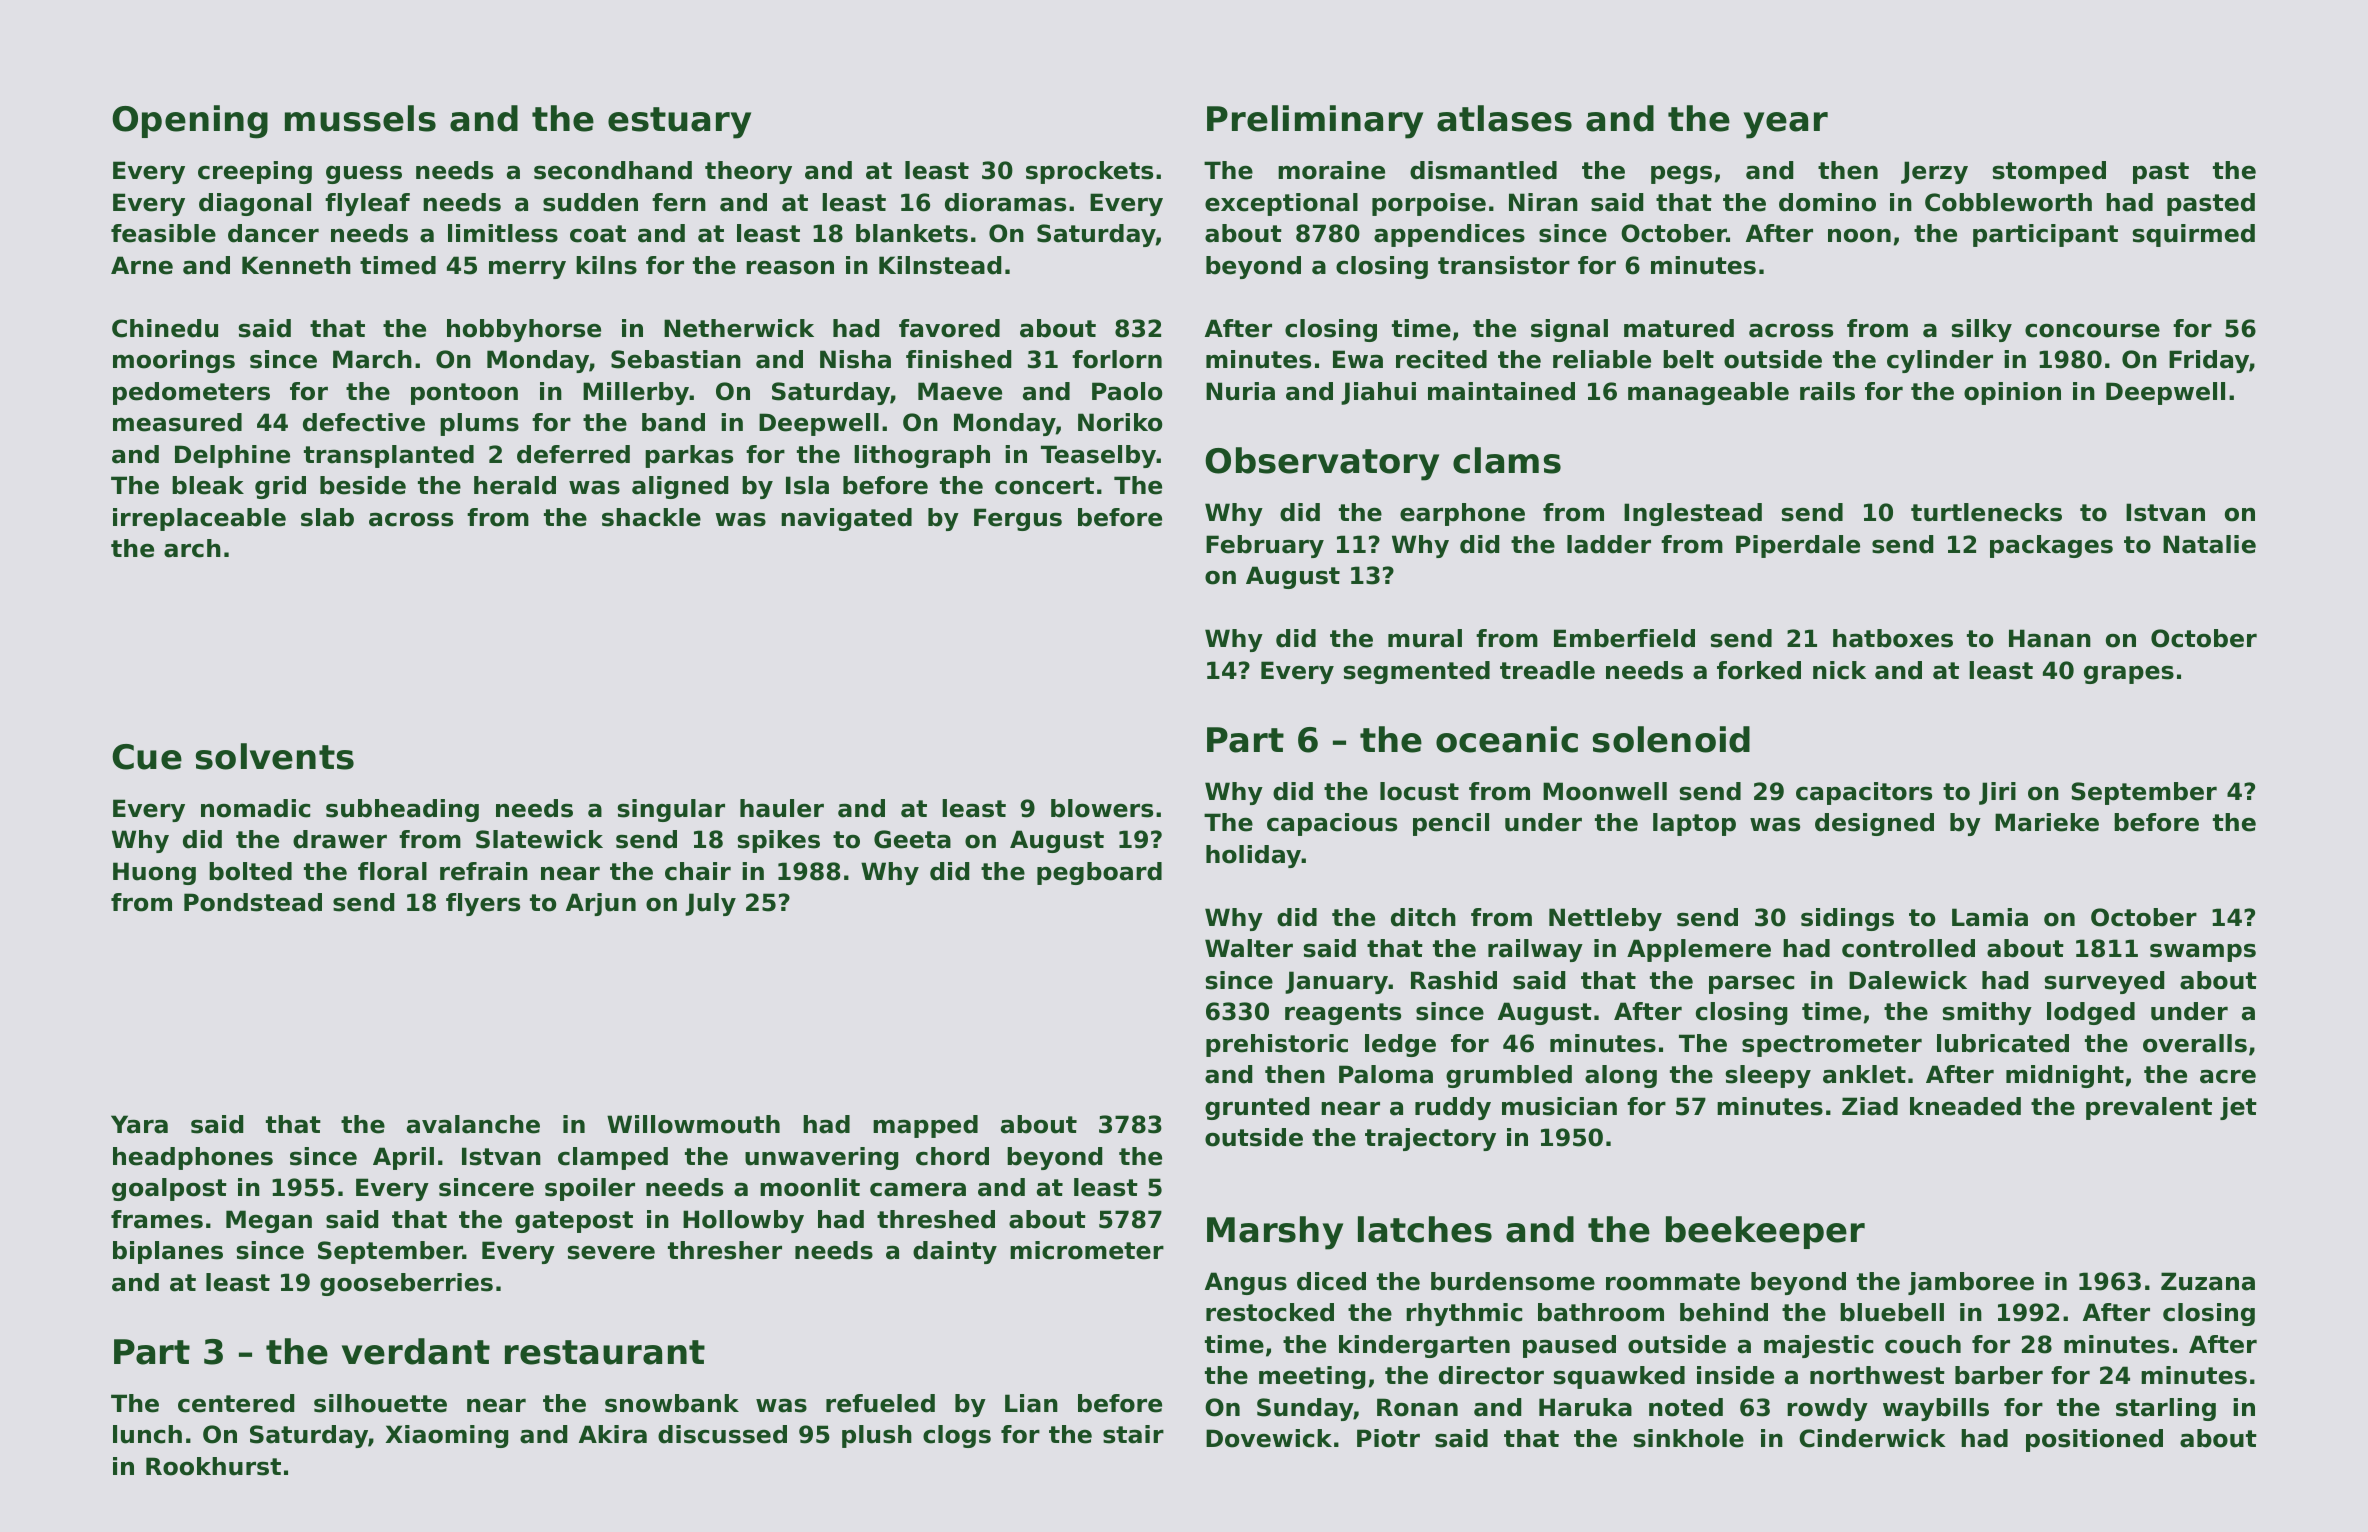 Image resolution: width=2368 pixels, height=1532 pixels. What do you see at coordinates (1504, 118) in the image?
I see `atlases` at bounding box center [1504, 118].
